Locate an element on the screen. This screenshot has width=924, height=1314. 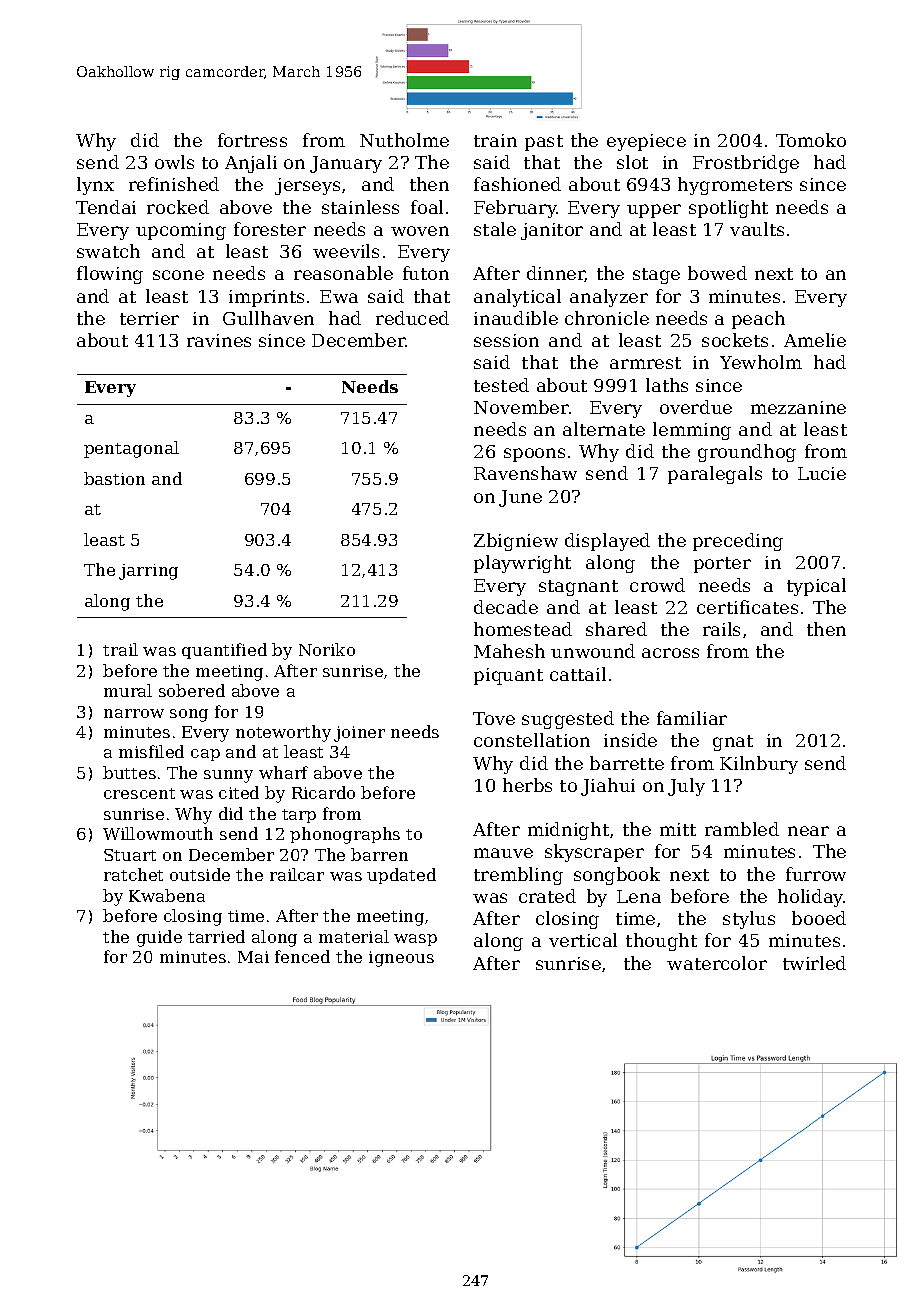
Mai is located at coordinates (253, 957).
